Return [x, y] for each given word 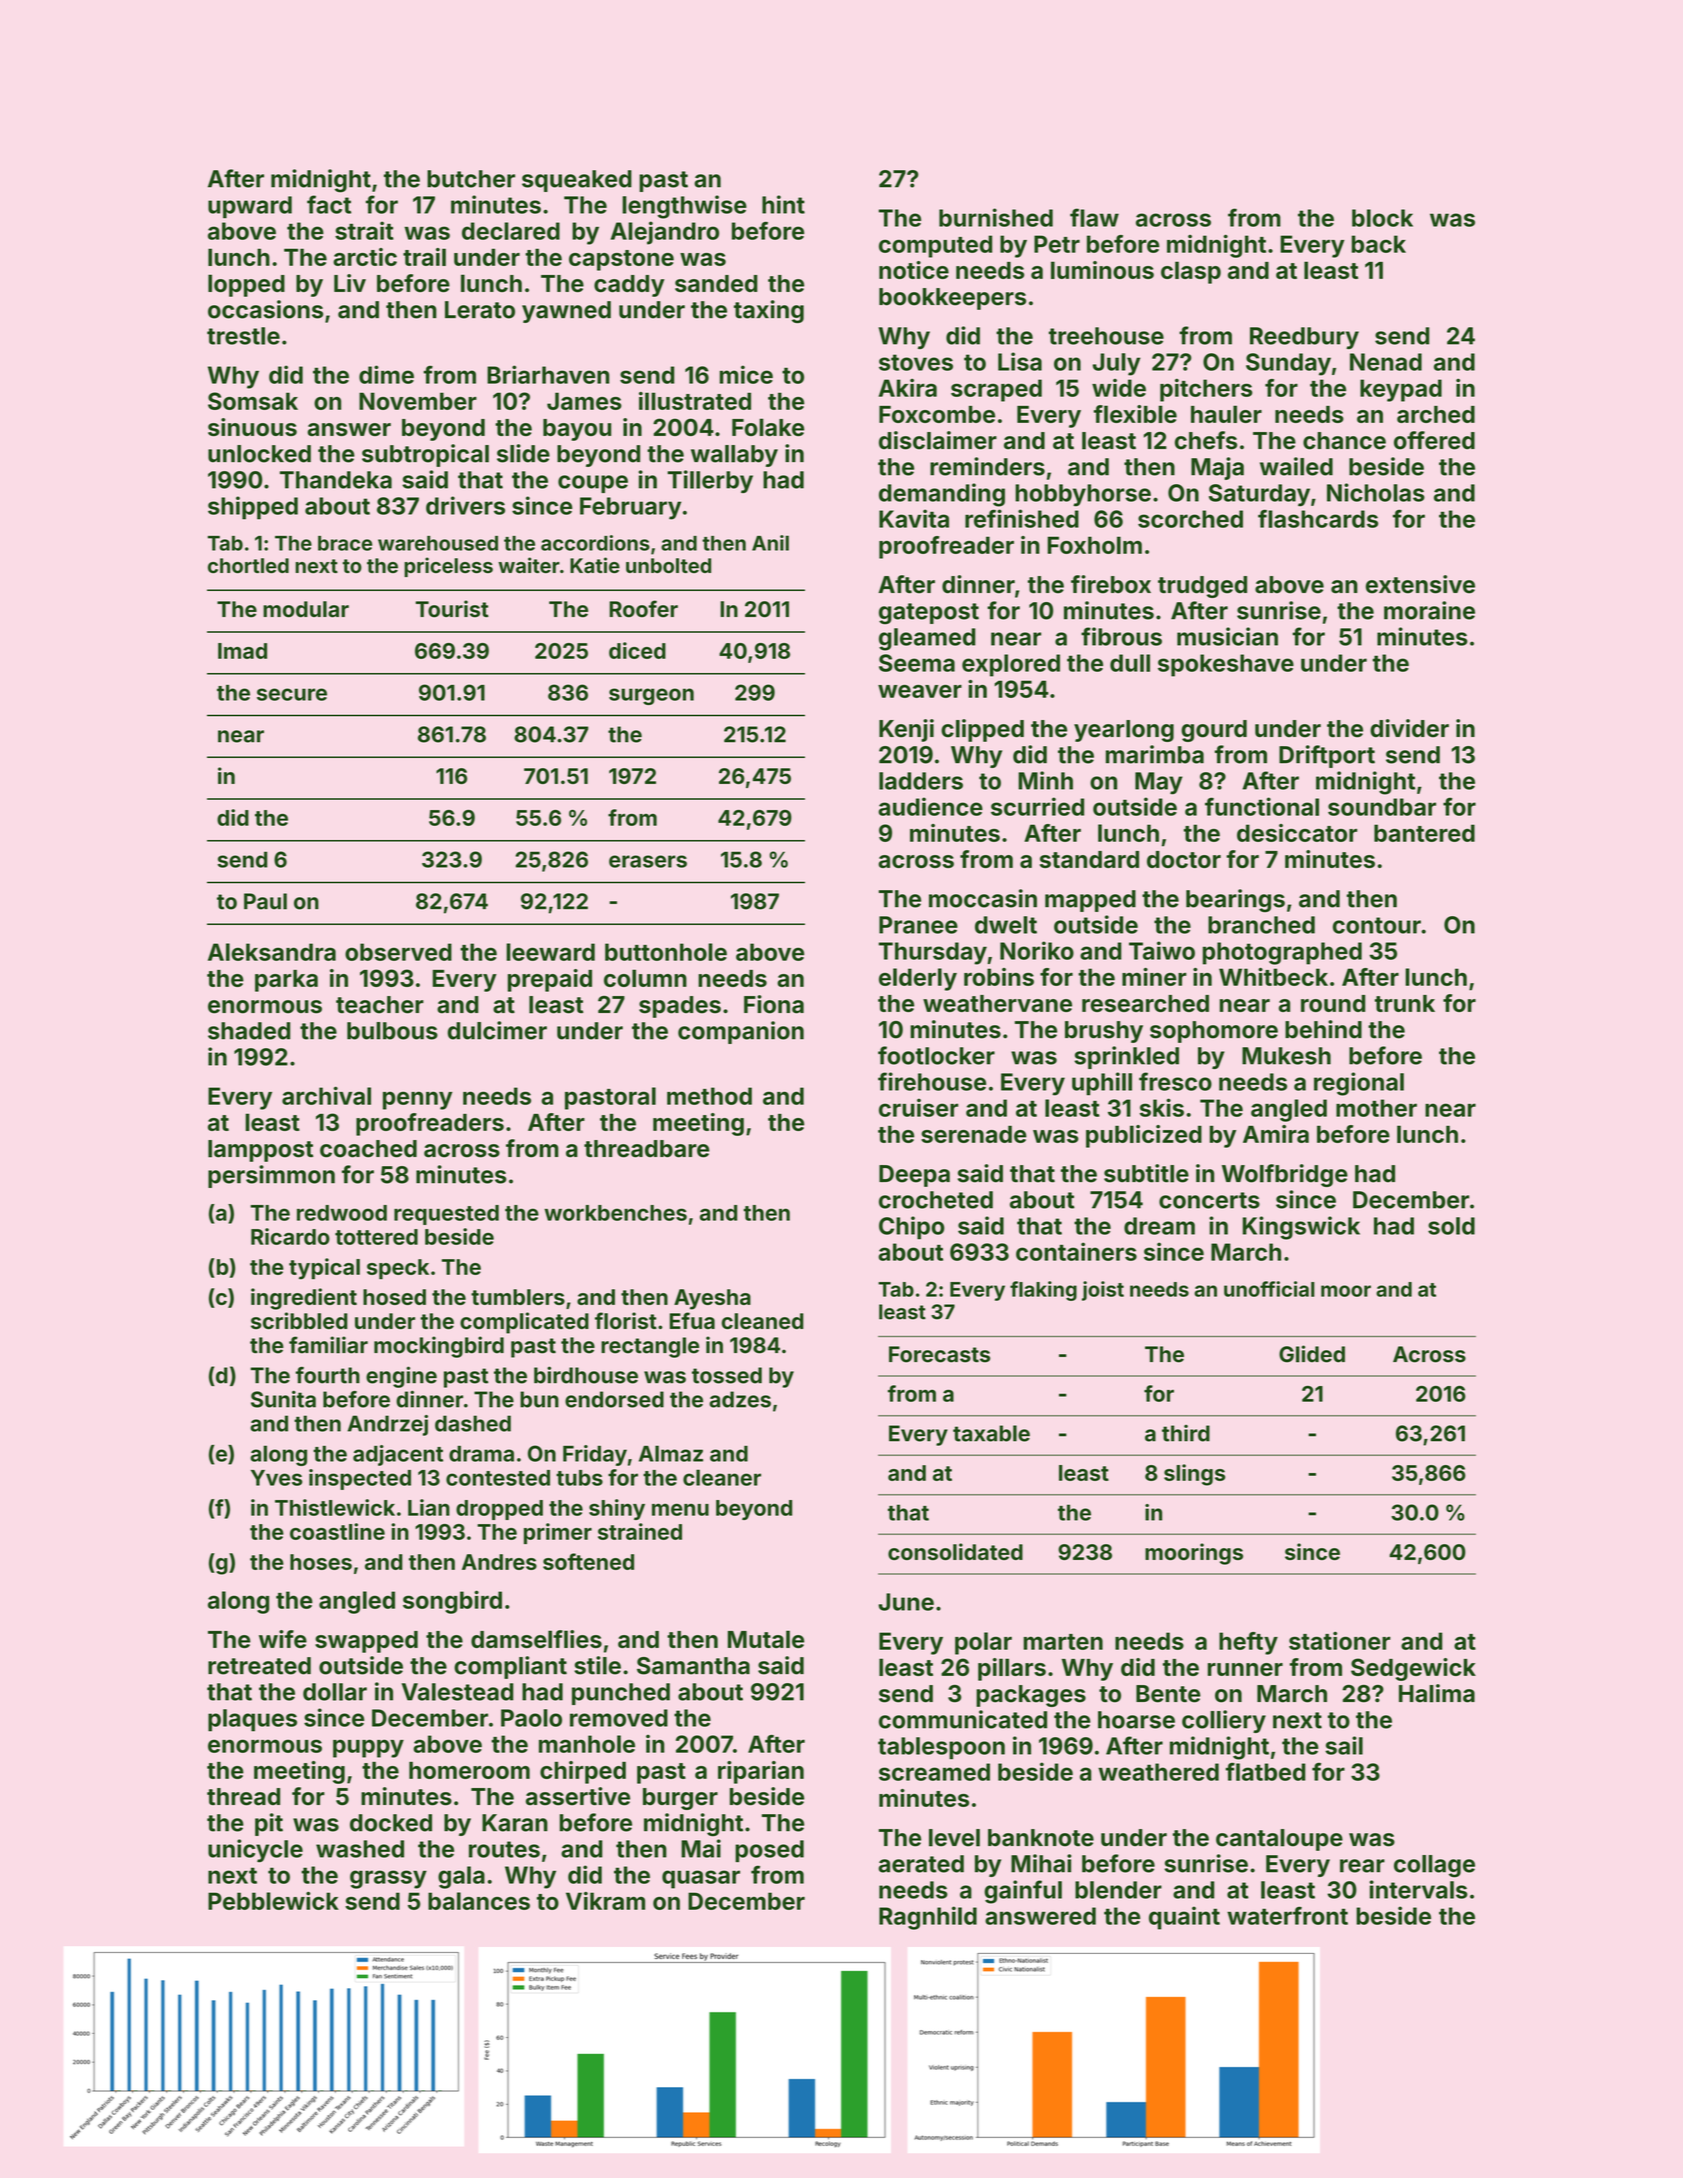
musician [1227, 636]
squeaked [577, 181]
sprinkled [1126, 1057]
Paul [265, 901]
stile [597, 1665]
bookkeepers [952, 299]
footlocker [936, 1055]
